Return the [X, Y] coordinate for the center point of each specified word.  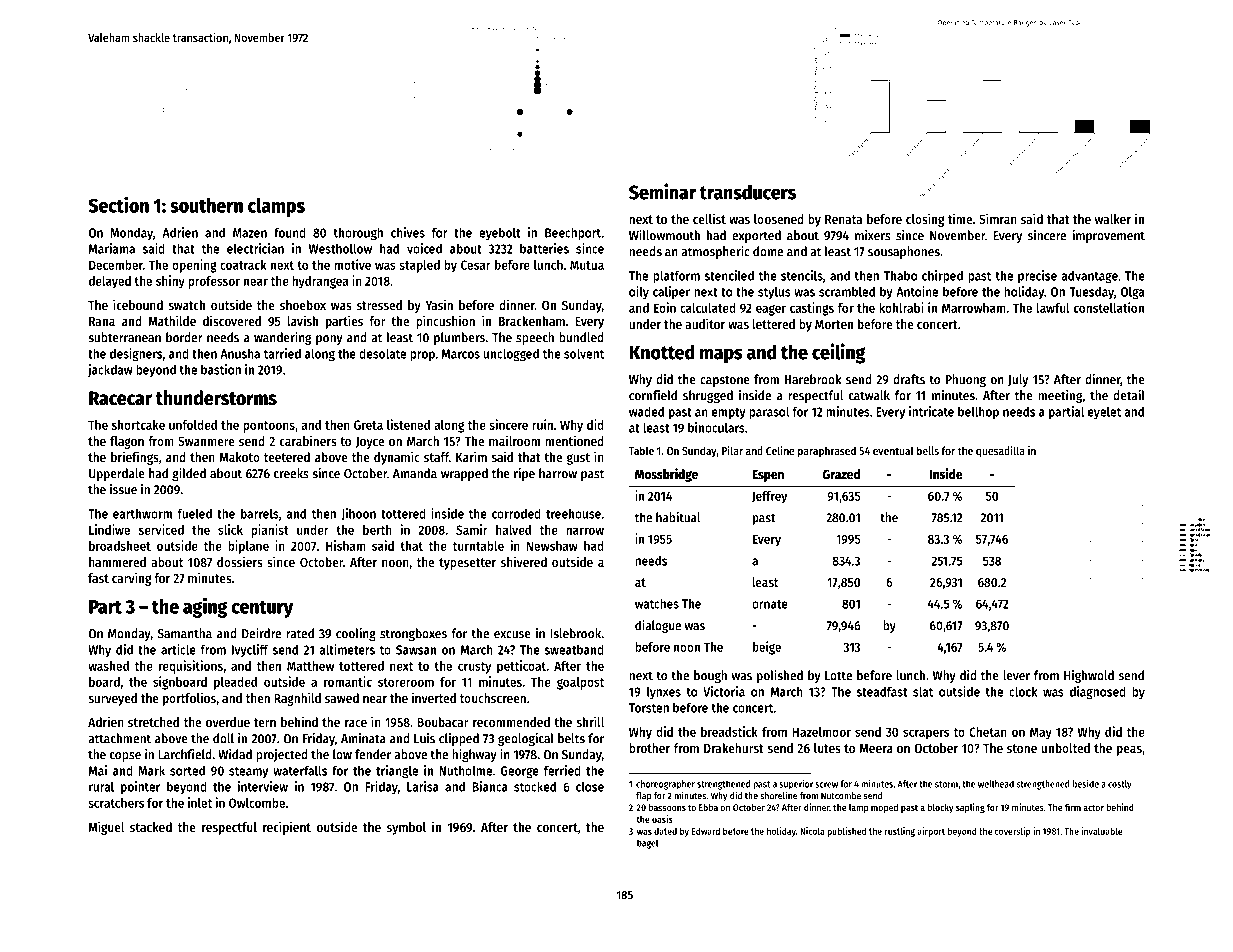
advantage [1089, 277]
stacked [151, 827]
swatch [187, 305]
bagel [647, 844]
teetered [287, 457]
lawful [1053, 308]
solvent [584, 353]
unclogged [511, 355]
